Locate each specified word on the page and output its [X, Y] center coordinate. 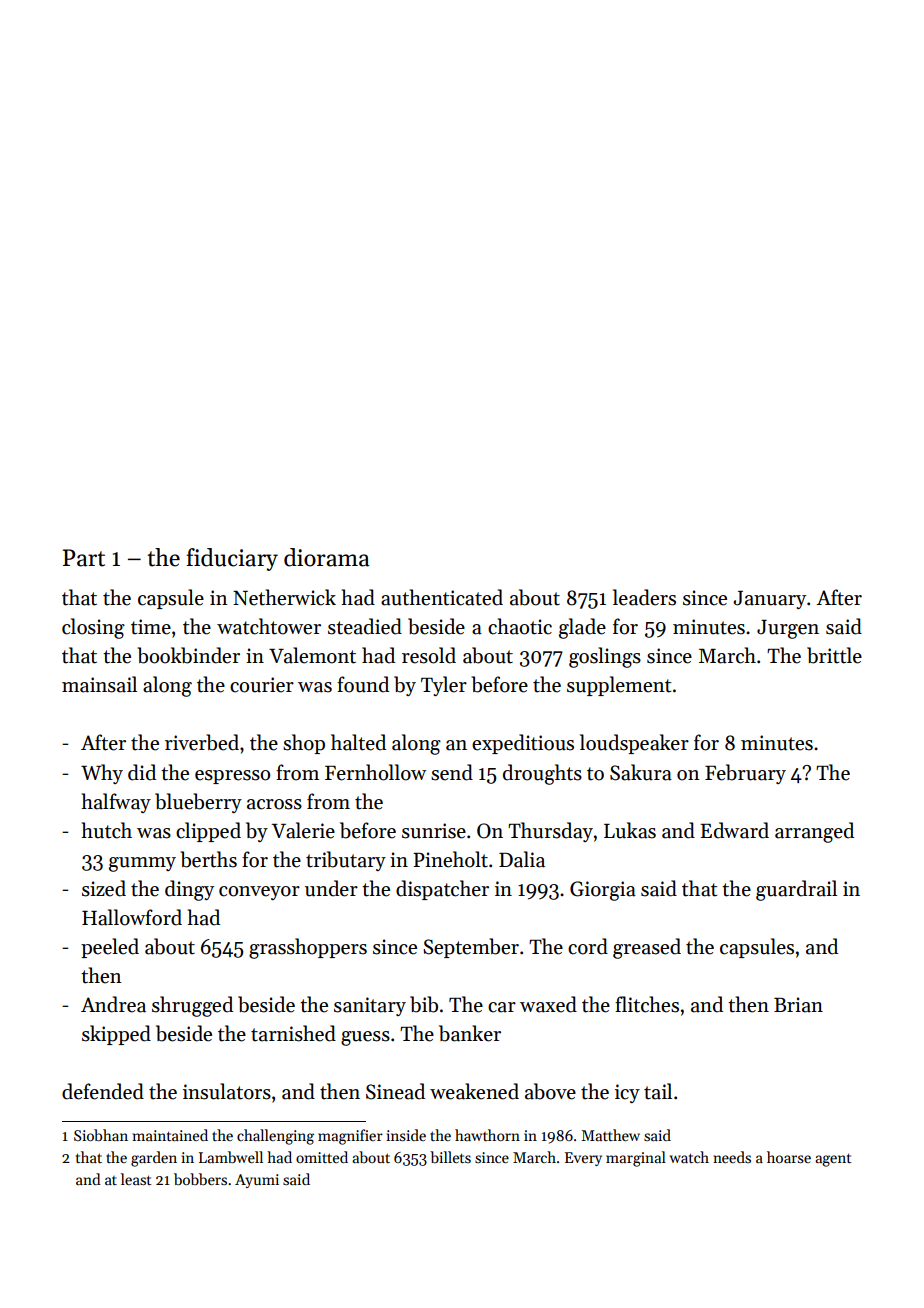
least [136, 1179]
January [769, 600]
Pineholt [450, 859]
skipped [116, 1035]
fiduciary [232, 559]
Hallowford [132, 917]
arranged [814, 832]
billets [450, 1157]
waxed [548, 1004]
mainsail [99, 684]
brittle [834, 655]
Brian [798, 1005]
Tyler [444, 686]
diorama [327, 557]
